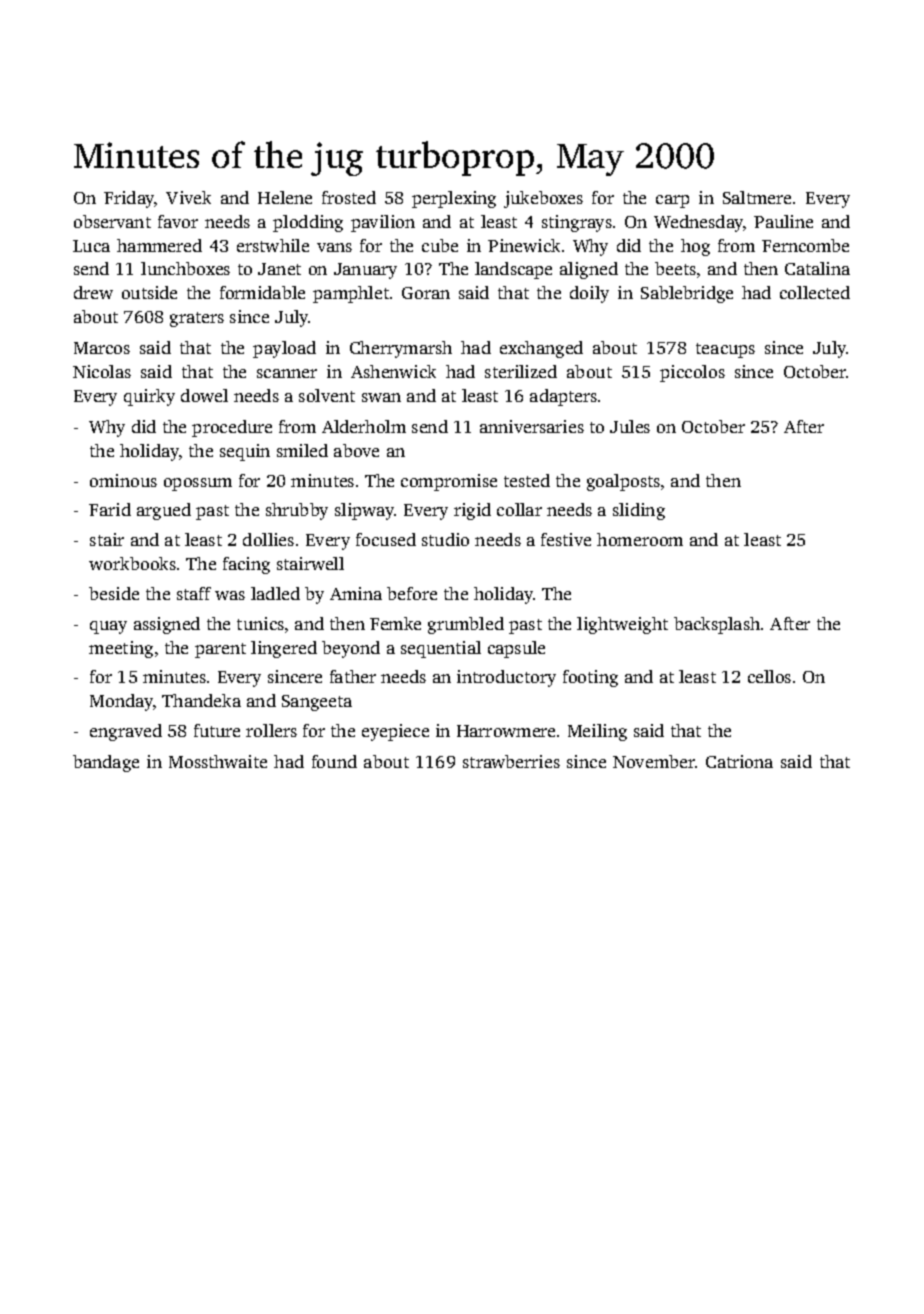 This screenshot has height=1314, width=924. What do you see at coordinates (630, 426) in the screenshot?
I see `Jules` at bounding box center [630, 426].
